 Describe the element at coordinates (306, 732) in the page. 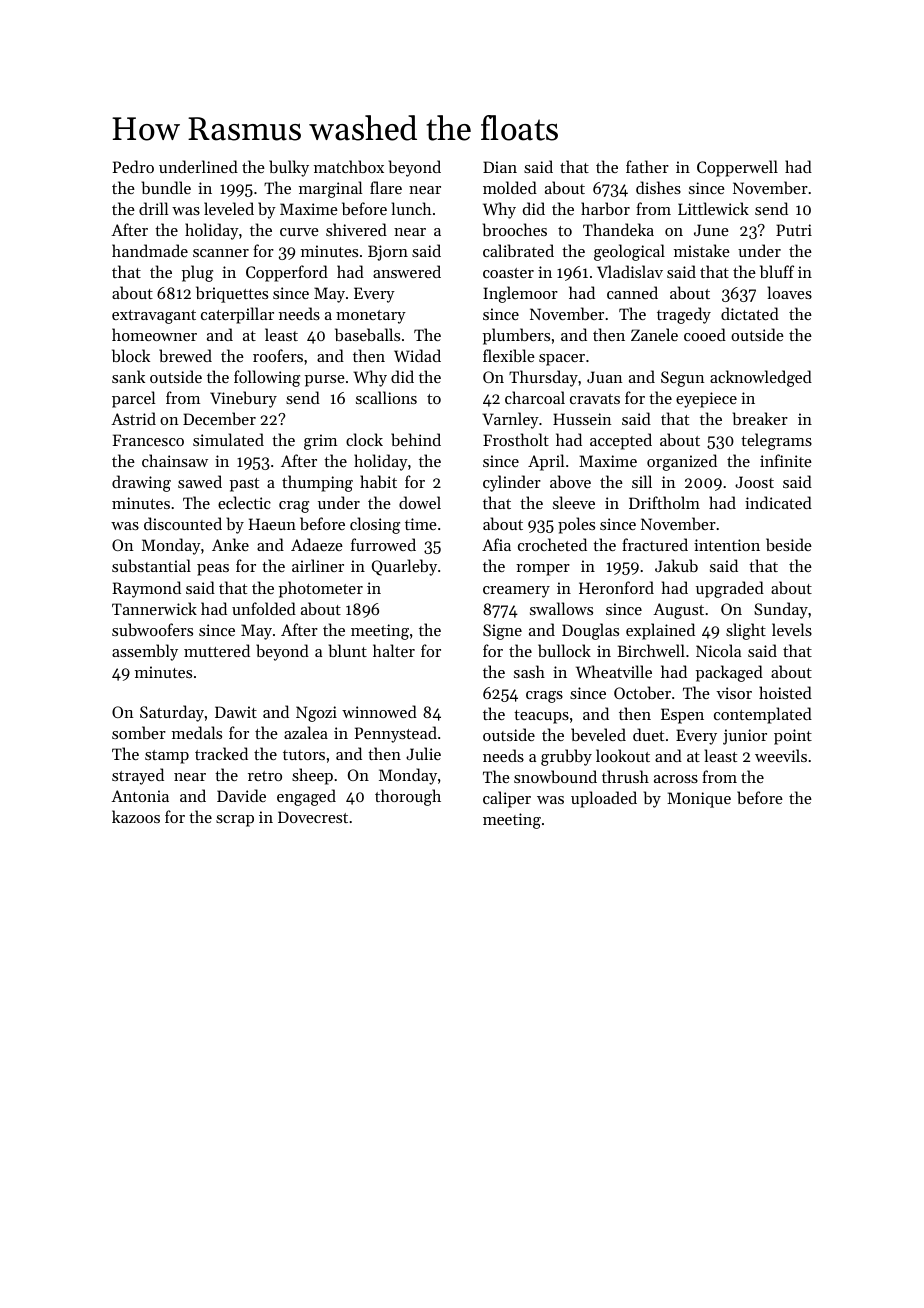

I see `azalea` at that location.
